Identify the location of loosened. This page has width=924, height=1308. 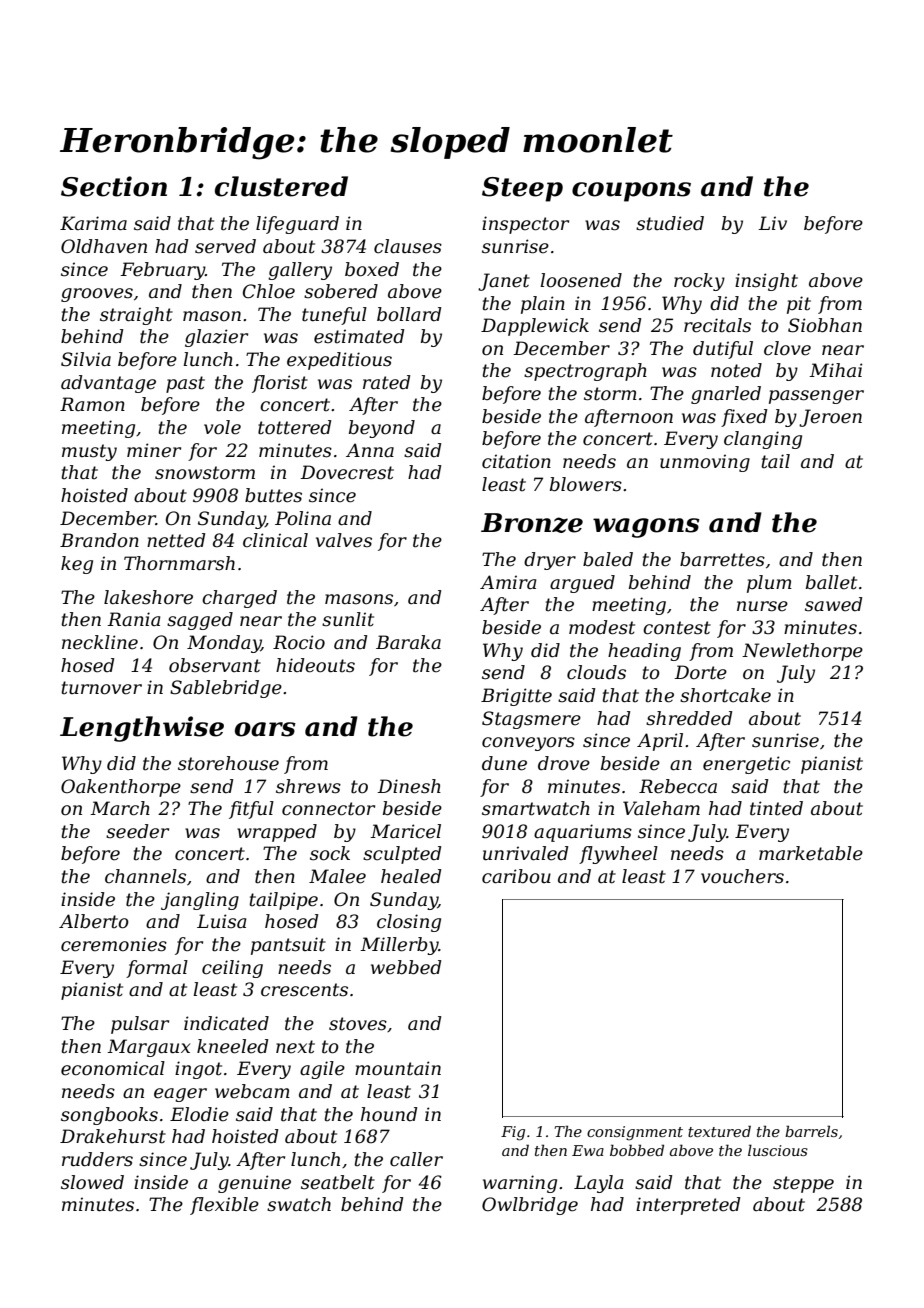
(581, 280).
